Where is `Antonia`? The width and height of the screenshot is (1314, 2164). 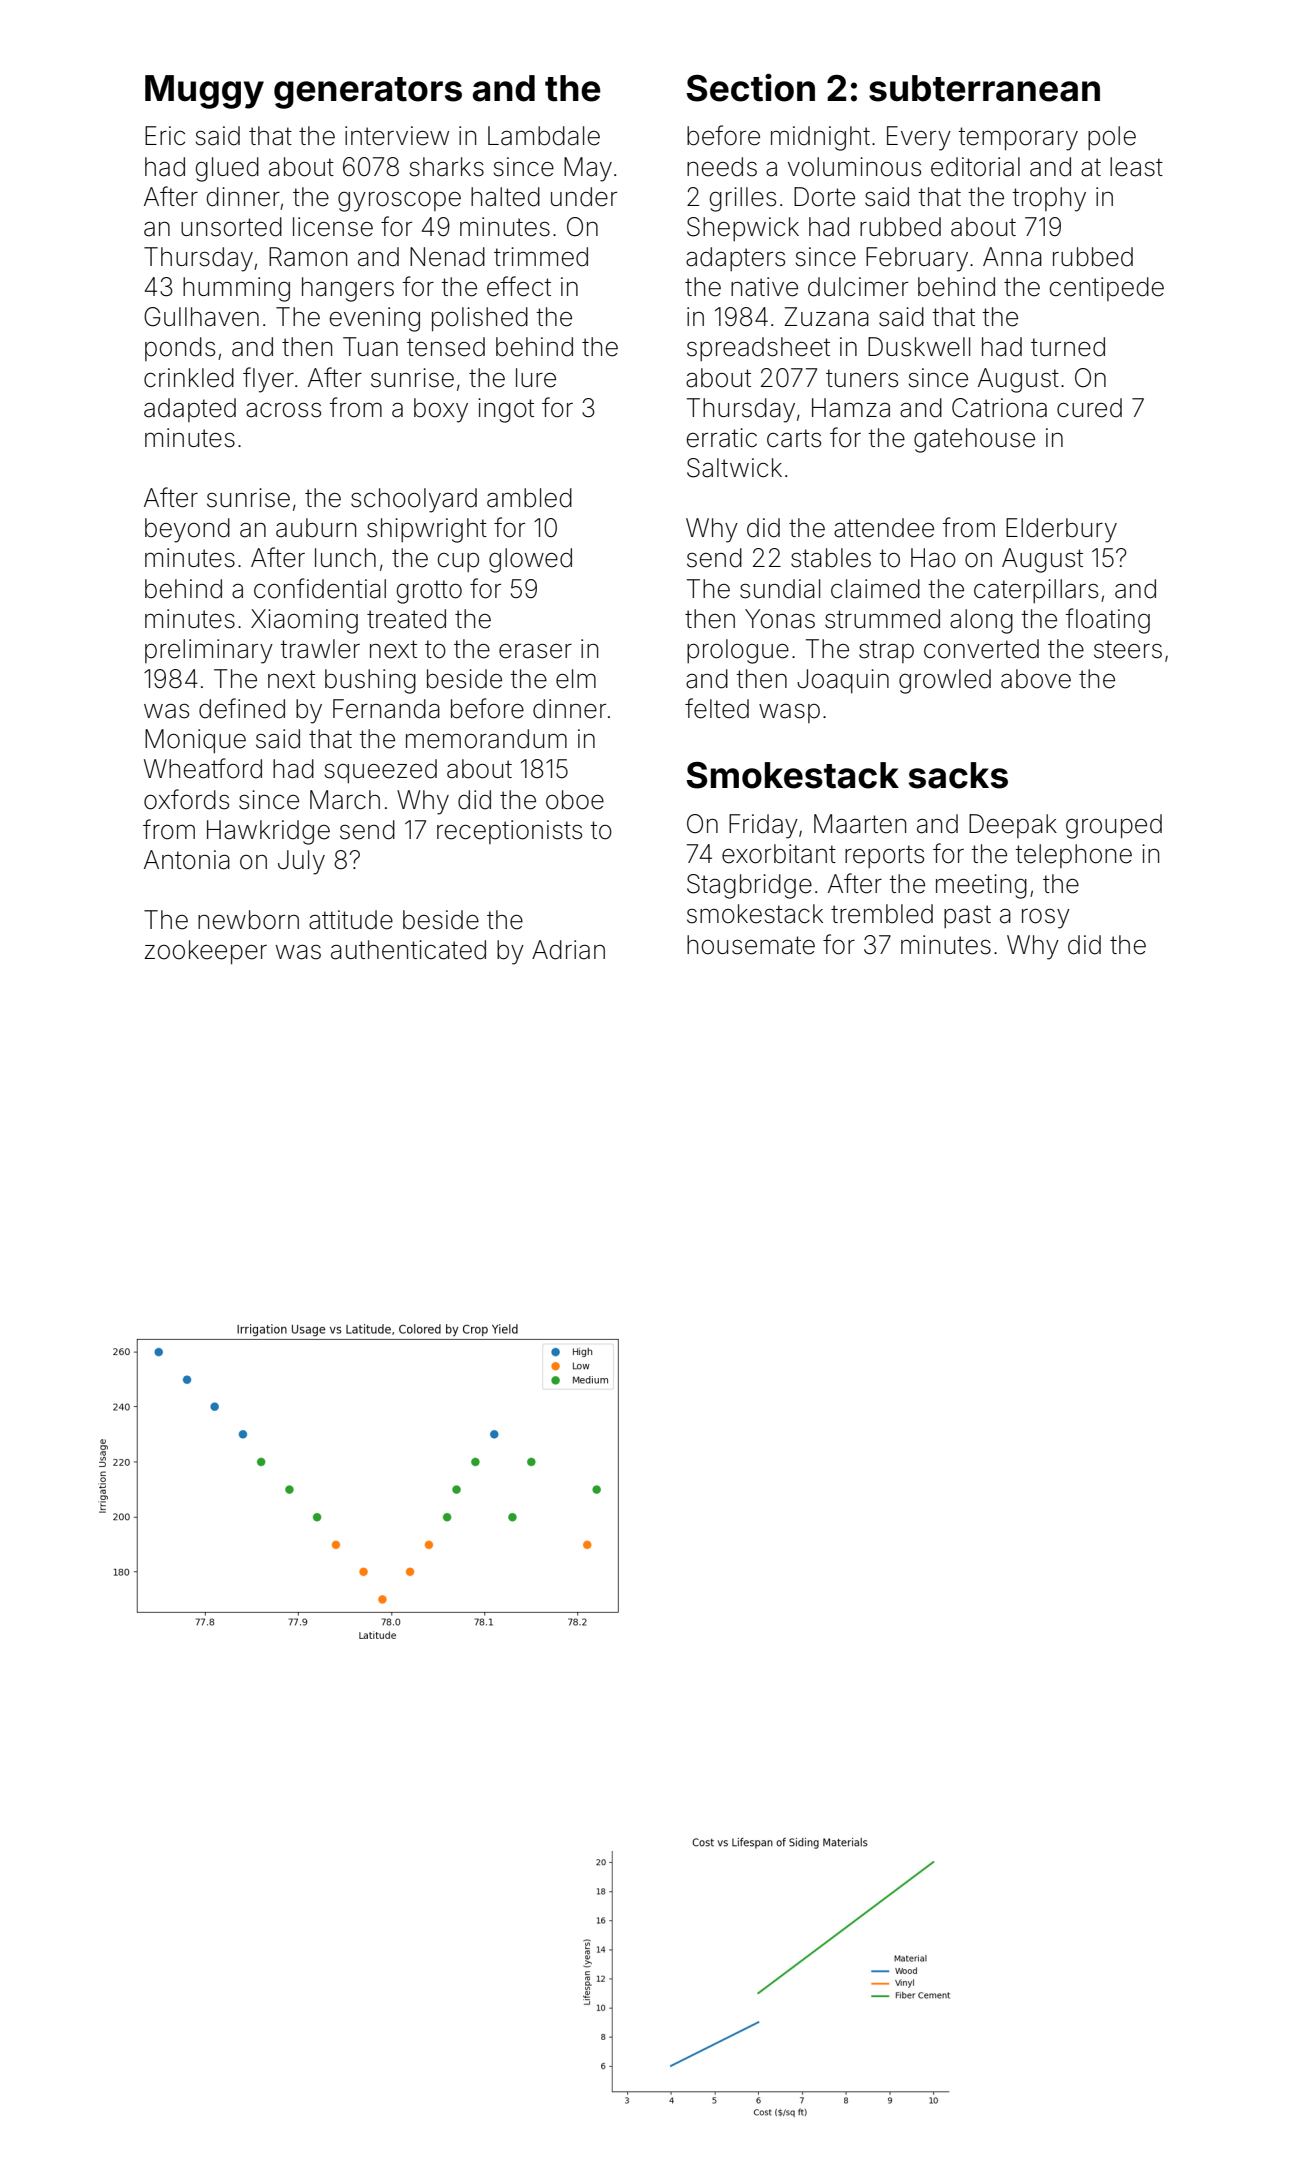
Antonia is located at coordinates (187, 860).
